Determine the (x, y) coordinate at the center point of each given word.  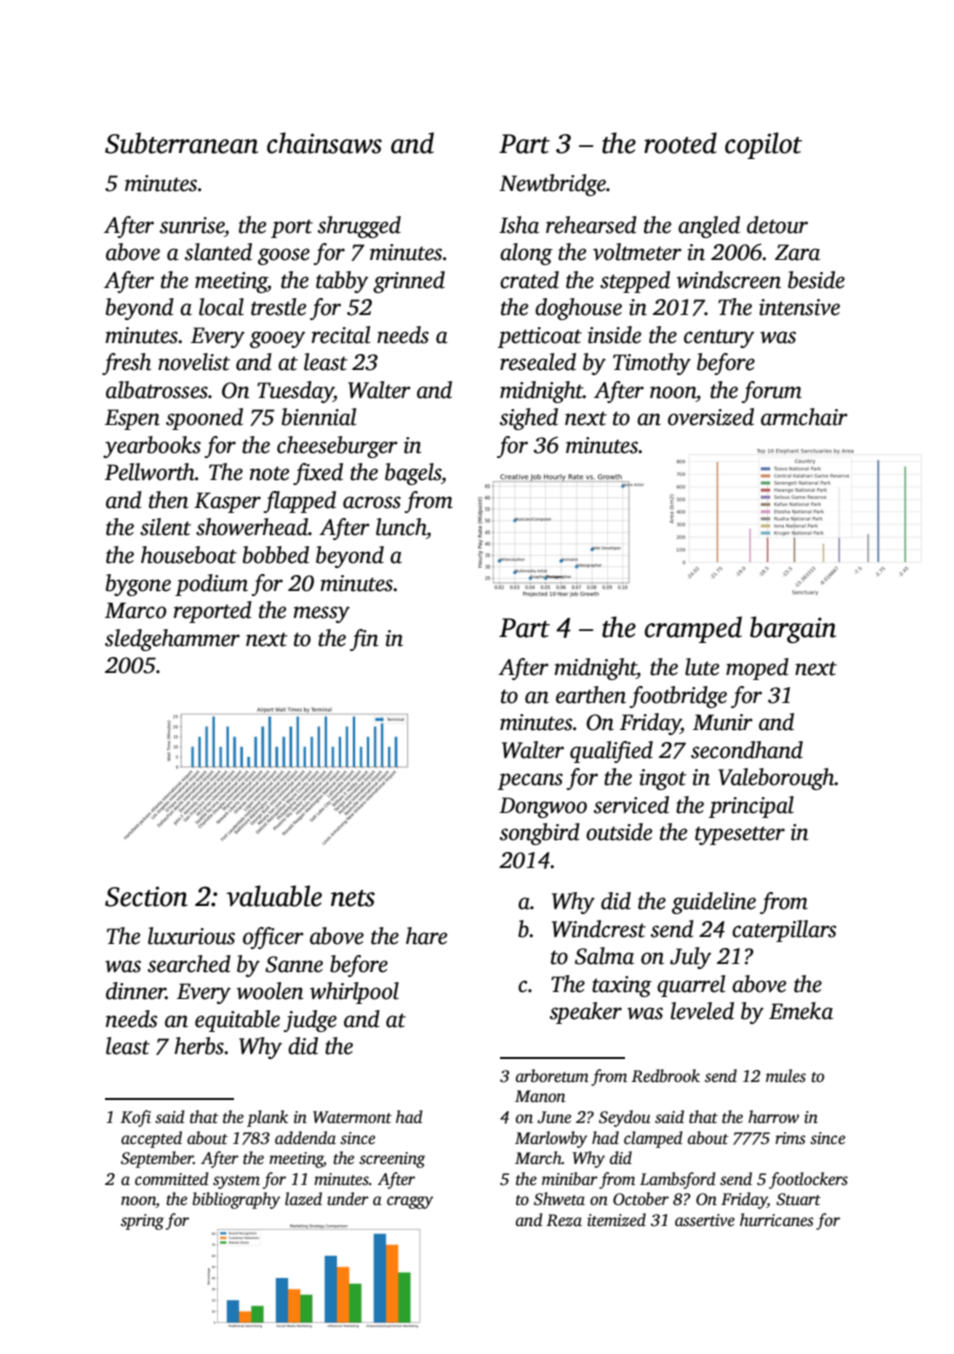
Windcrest (599, 929)
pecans (530, 781)
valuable (274, 896)
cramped (693, 629)
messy (321, 614)
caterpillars (784, 931)
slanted (218, 252)
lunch (401, 527)
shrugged (359, 227)
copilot (763, 145)
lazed (303, 1198)
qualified (611, 752)
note (269, 473)
